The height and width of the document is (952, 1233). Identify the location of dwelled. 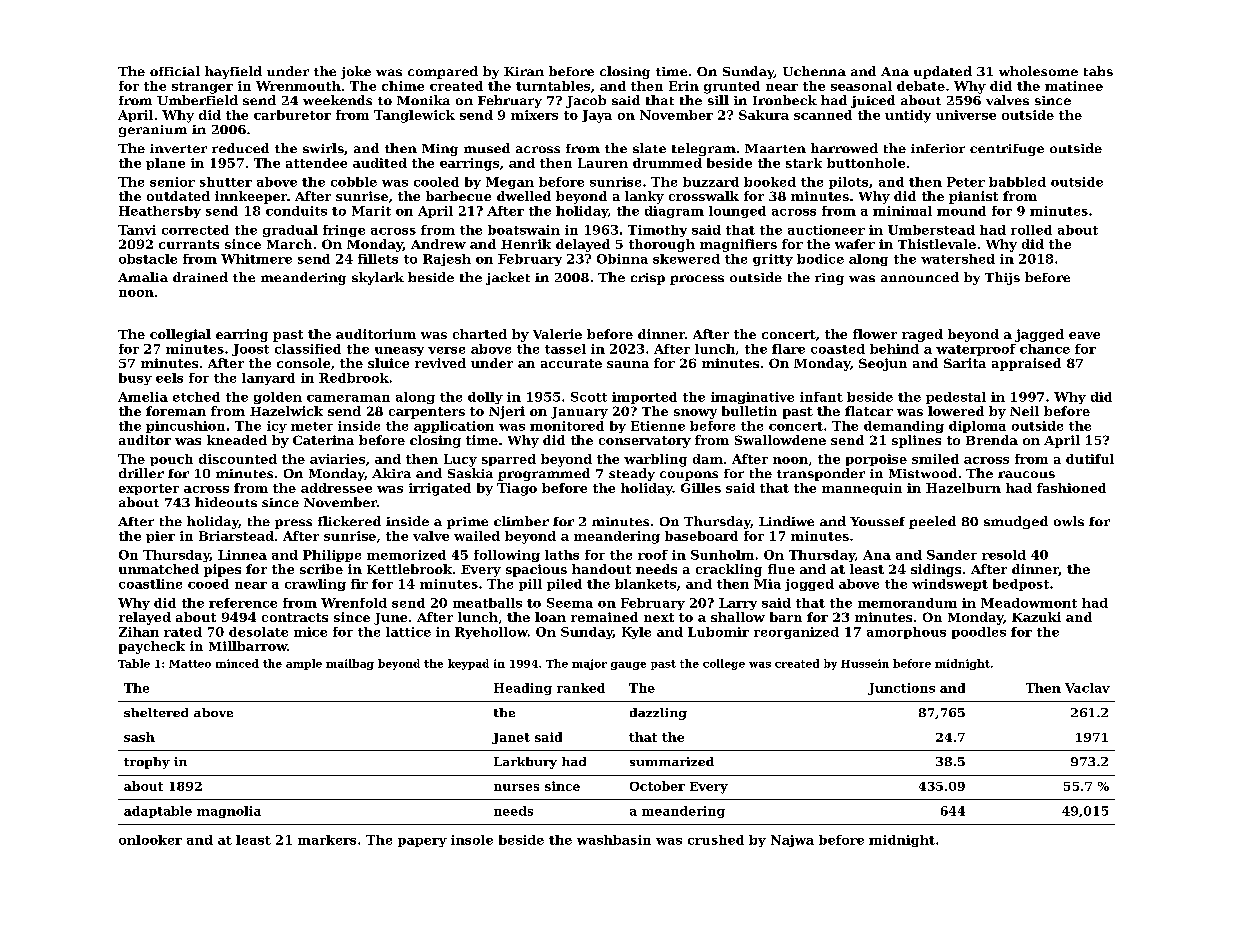
(524, 196).
